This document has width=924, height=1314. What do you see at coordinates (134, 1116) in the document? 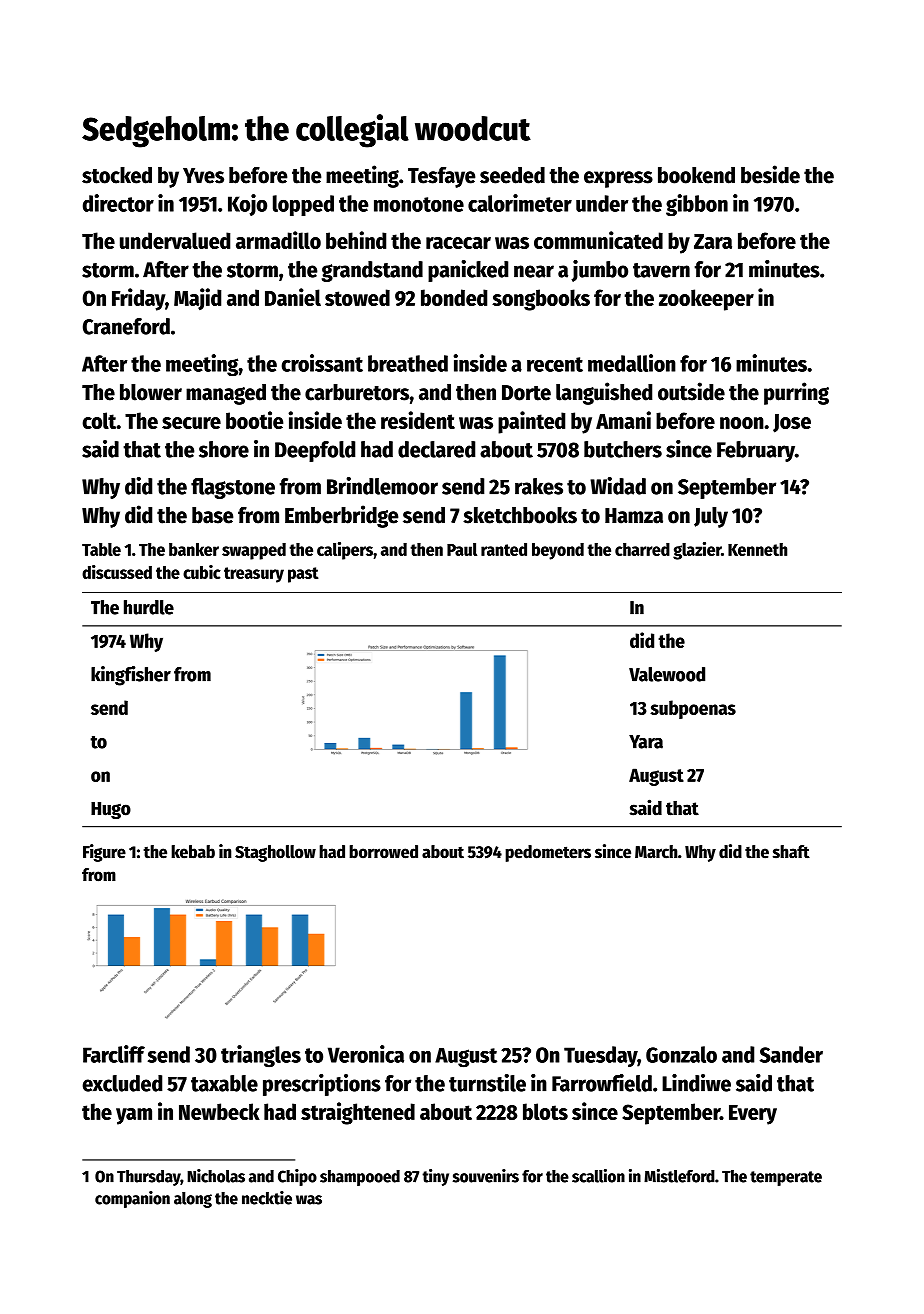
I see `yam` at bounding box center [134, 1116].
